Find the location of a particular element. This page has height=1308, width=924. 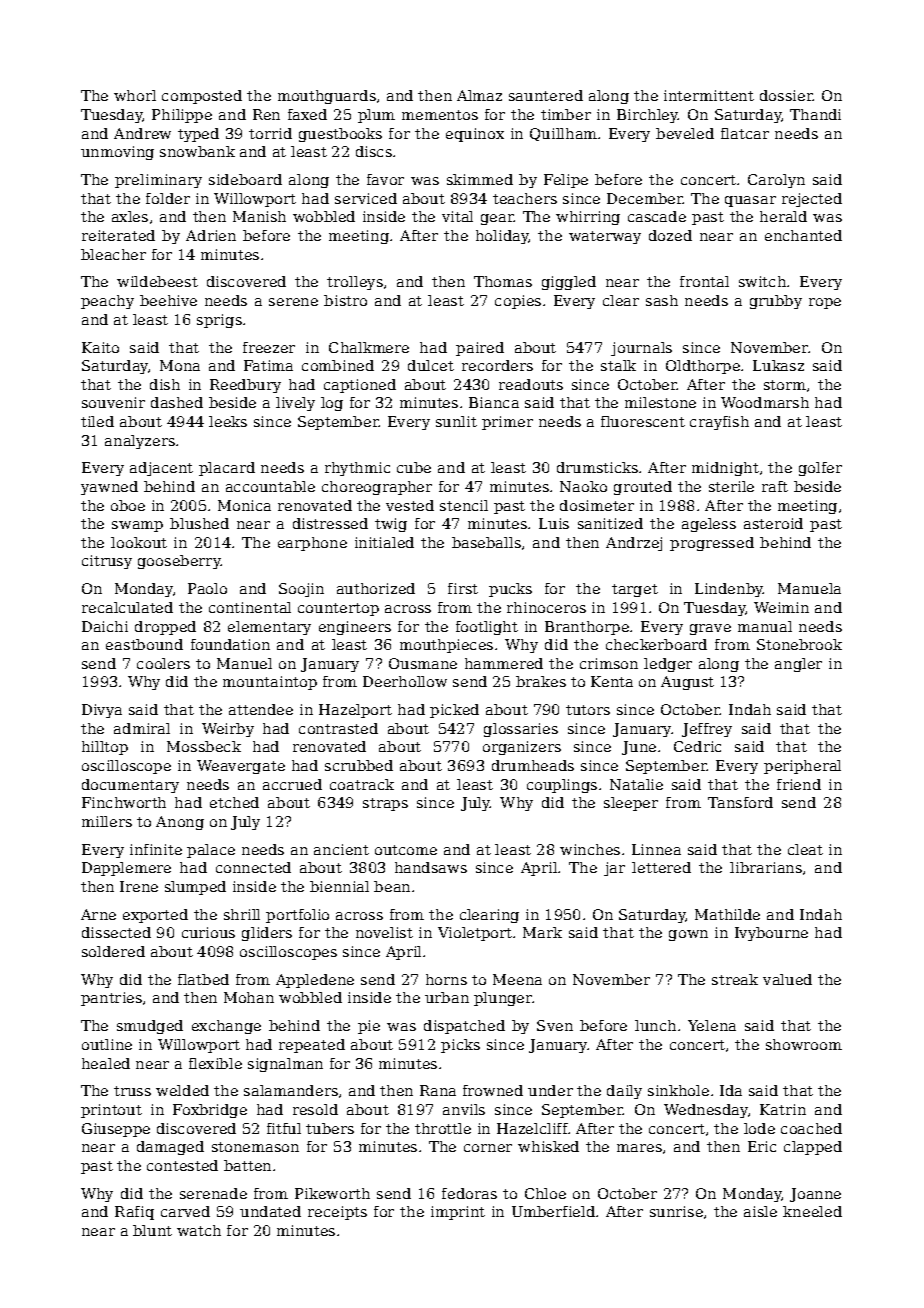

primer is located at coordinates (507, 423).
